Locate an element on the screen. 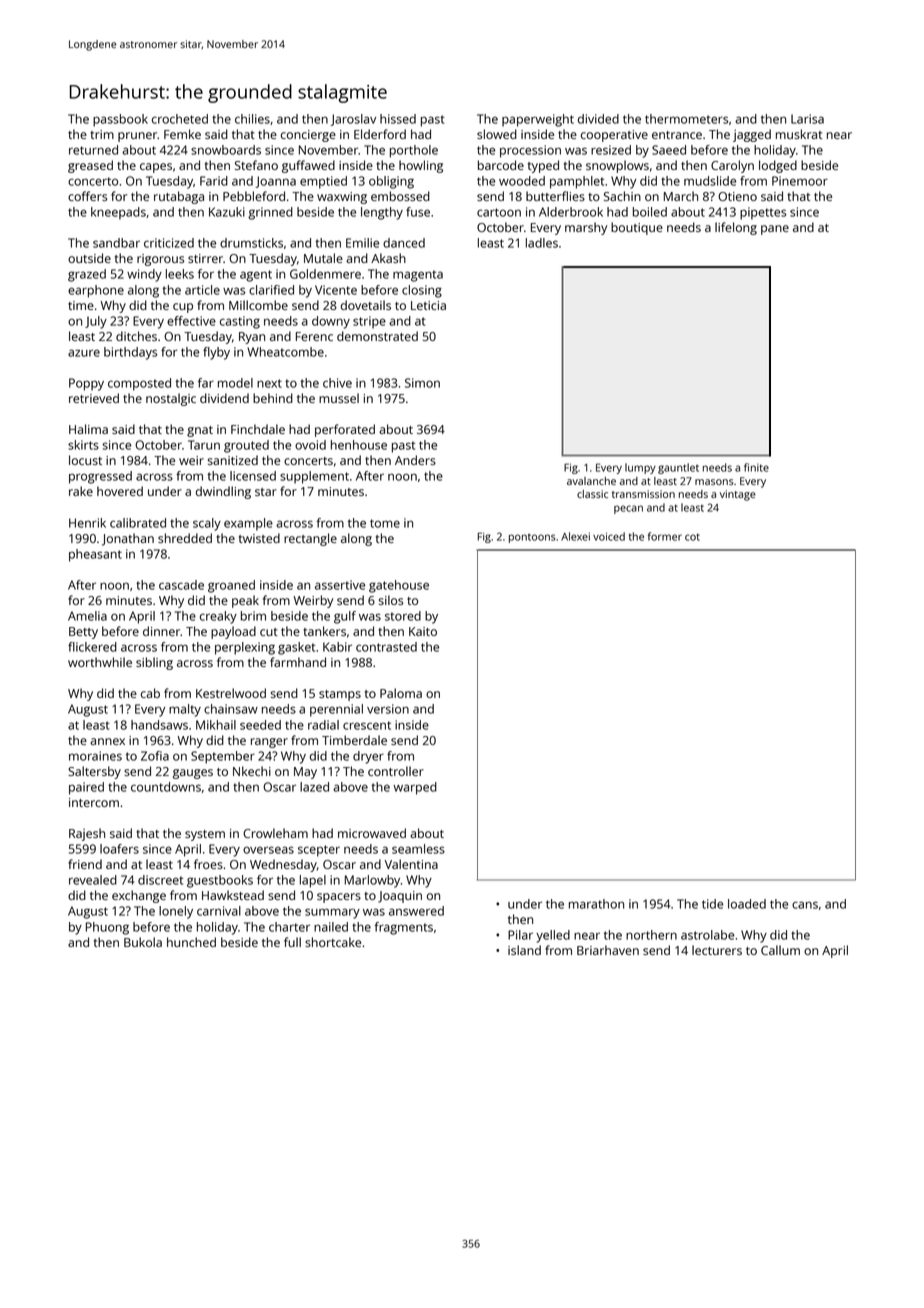 The width and height of the screenshot is (924, 1308). full is located at coordinates (292, 942).
